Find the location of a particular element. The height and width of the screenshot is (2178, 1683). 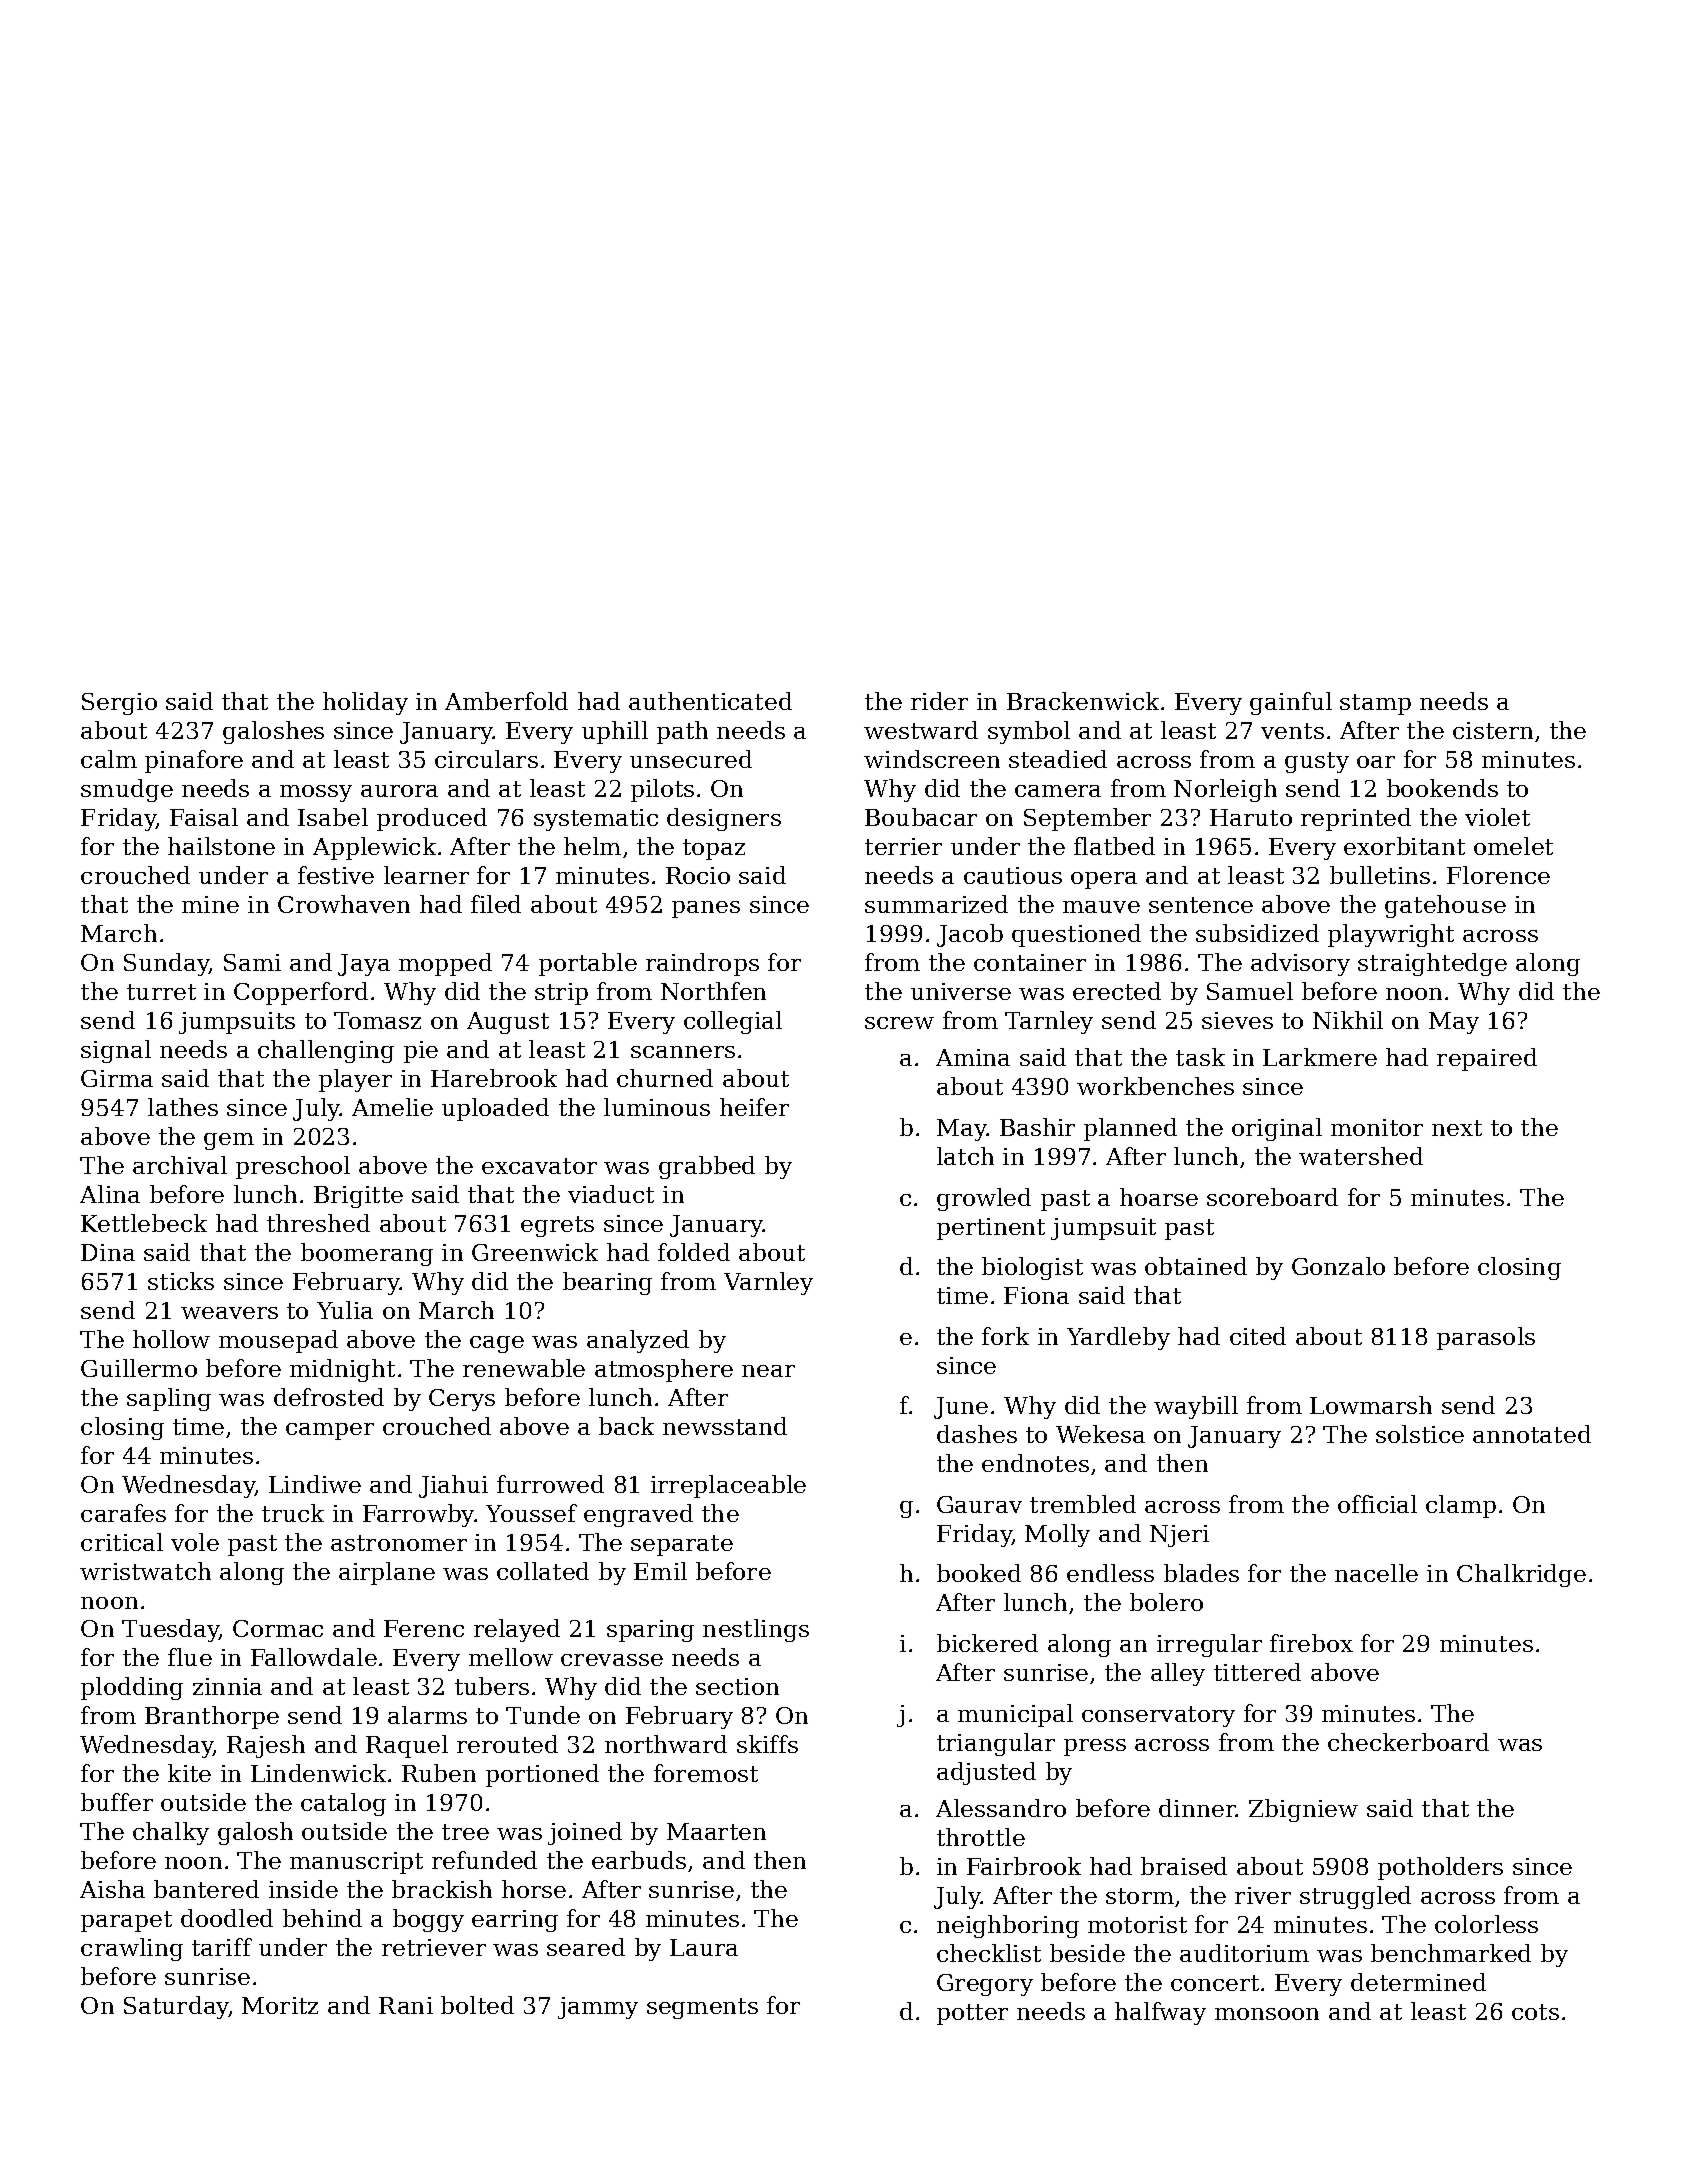

Lindenwick is located at coordinates (318, 1773).
